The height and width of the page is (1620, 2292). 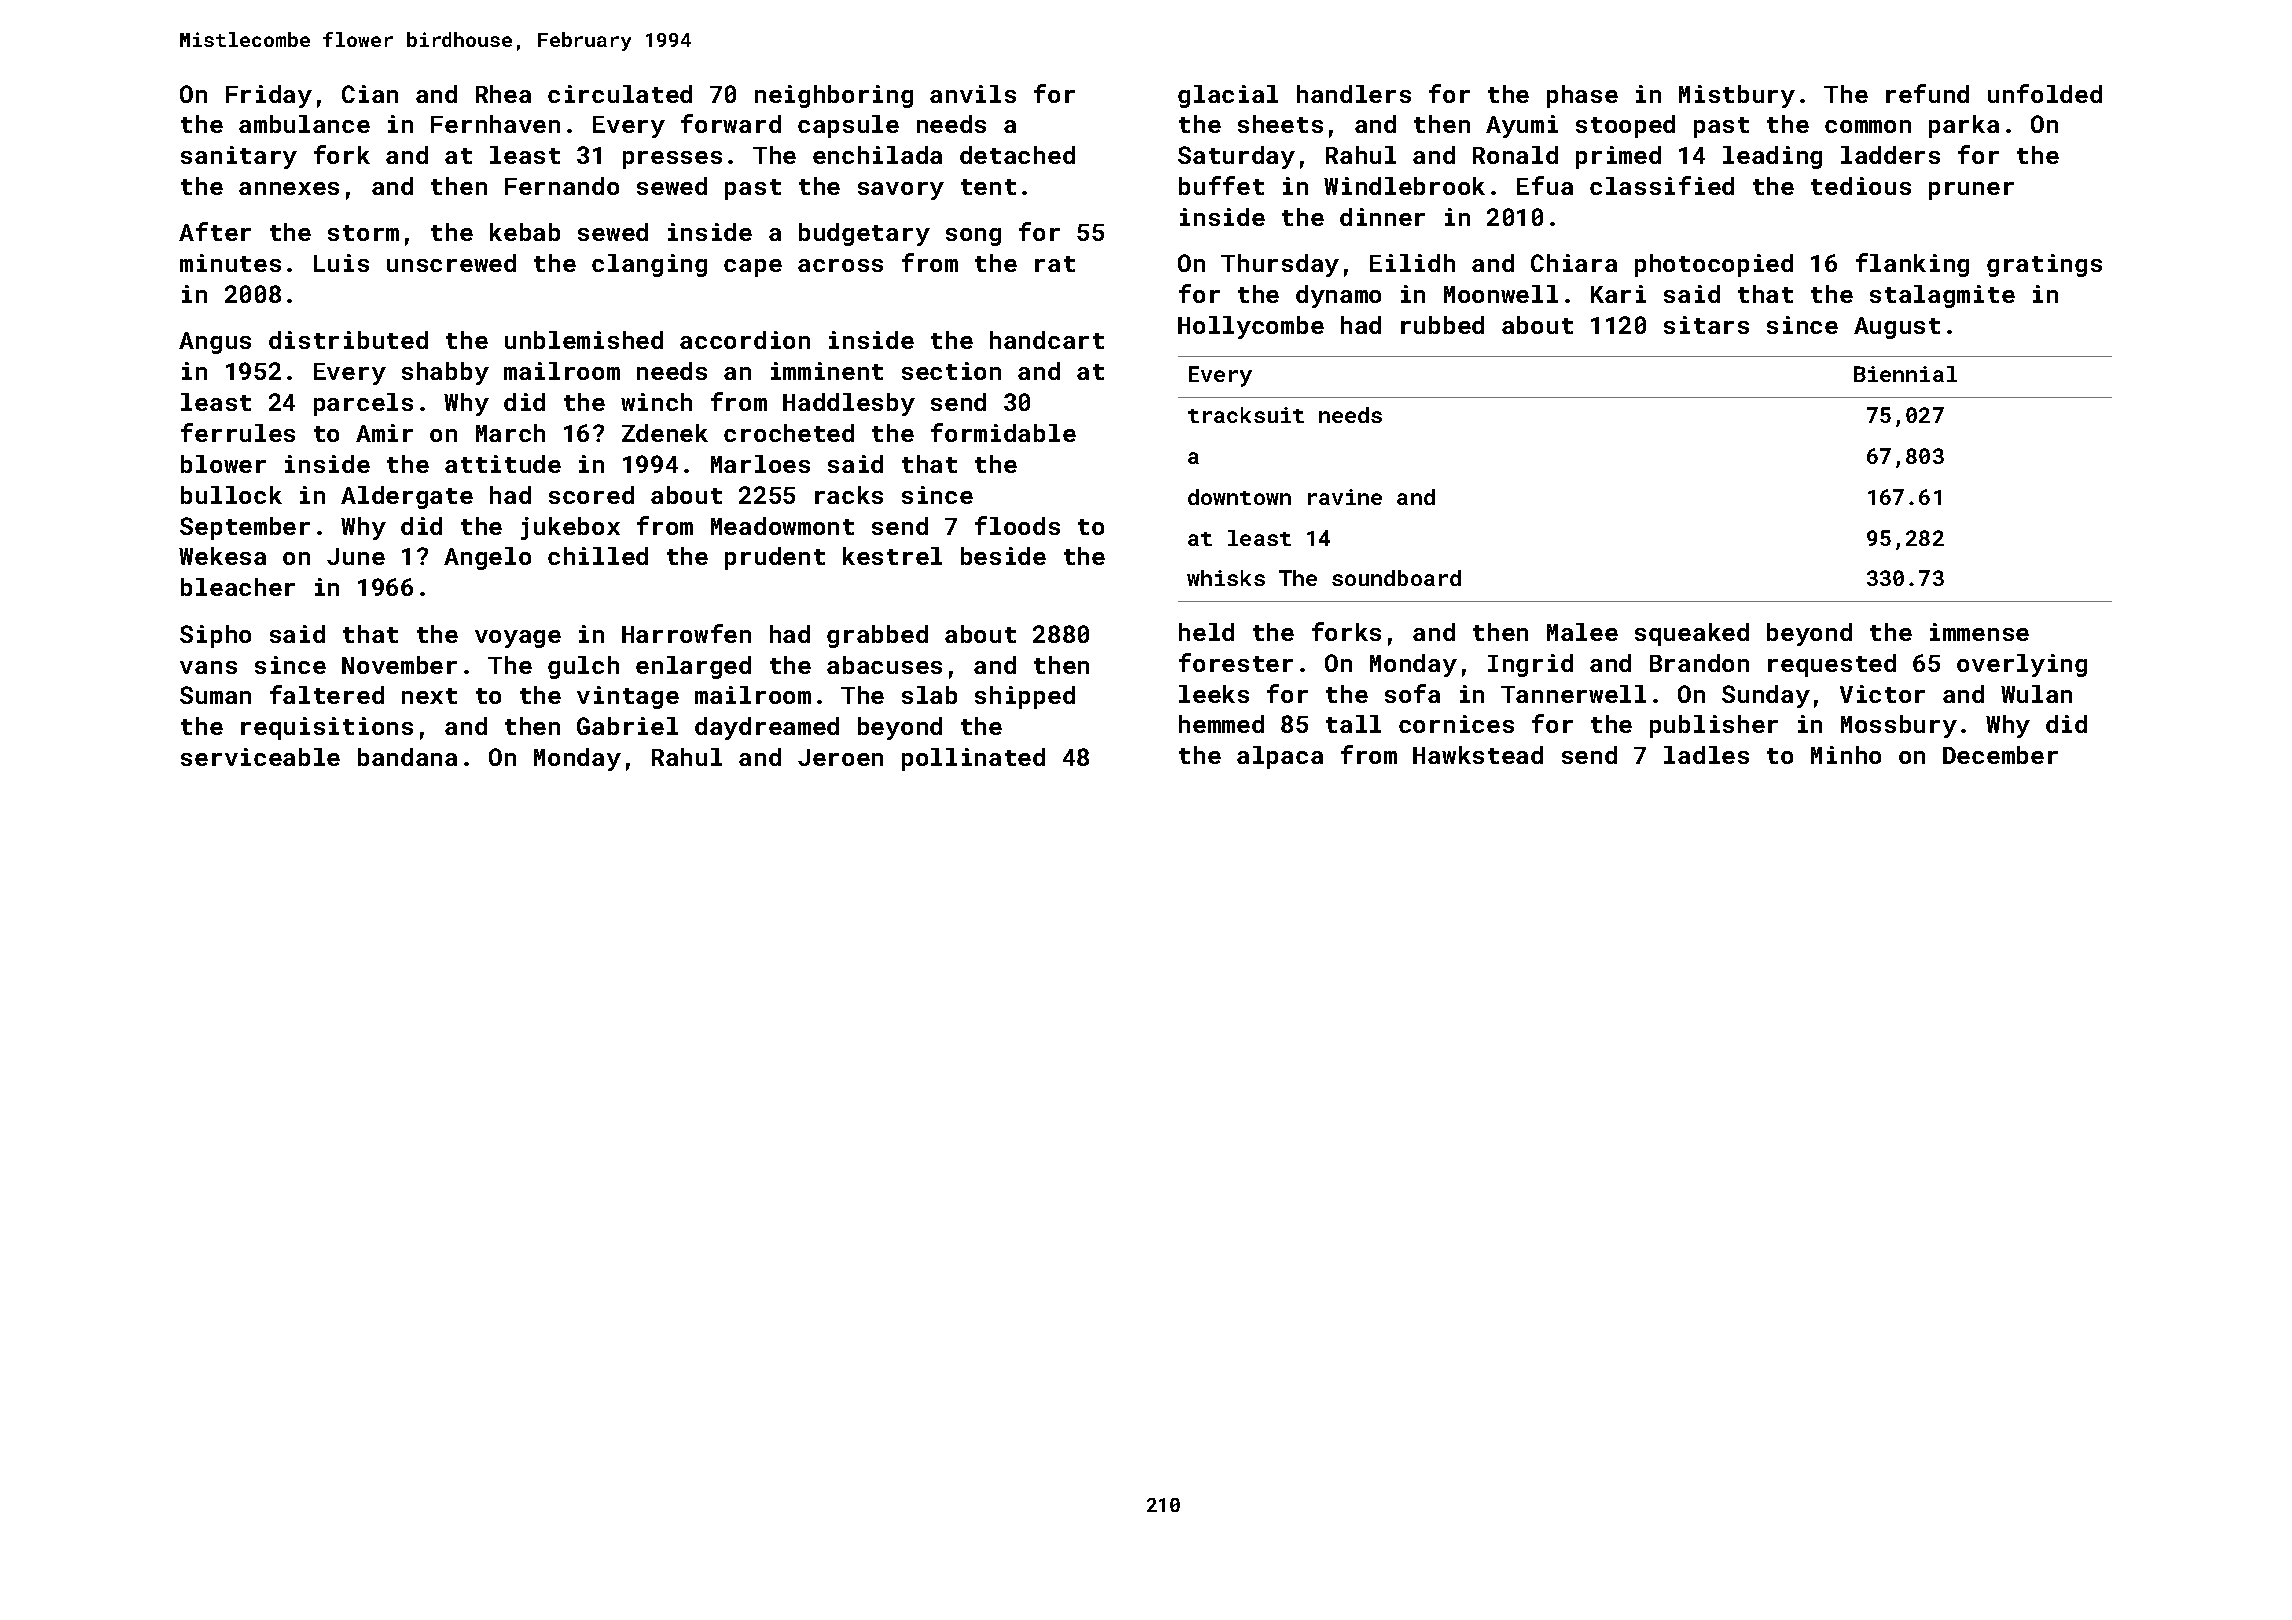 I want to click on August, so click(x=1897, y=328).
